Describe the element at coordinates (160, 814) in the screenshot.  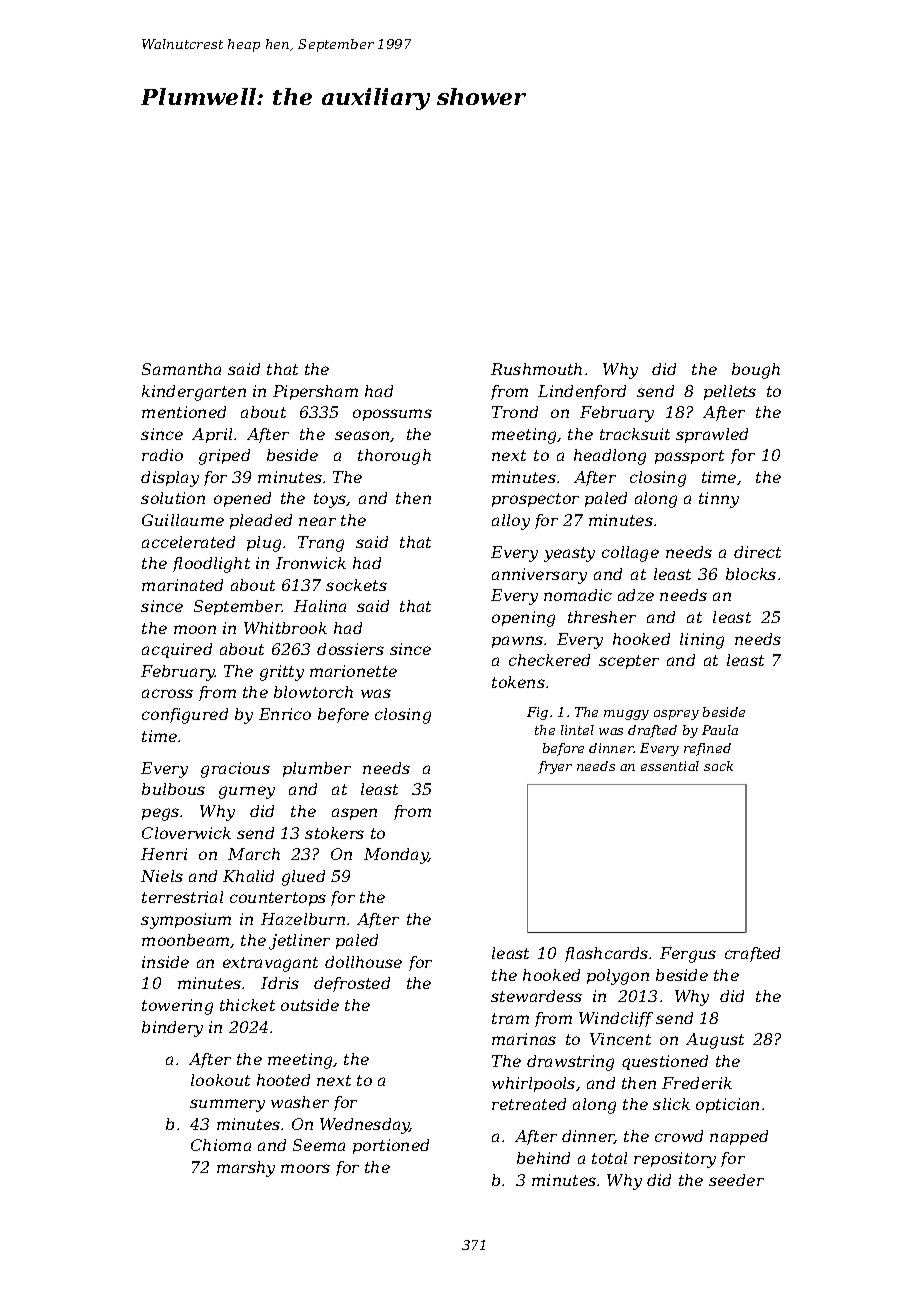
I see `pegs` at that location.
